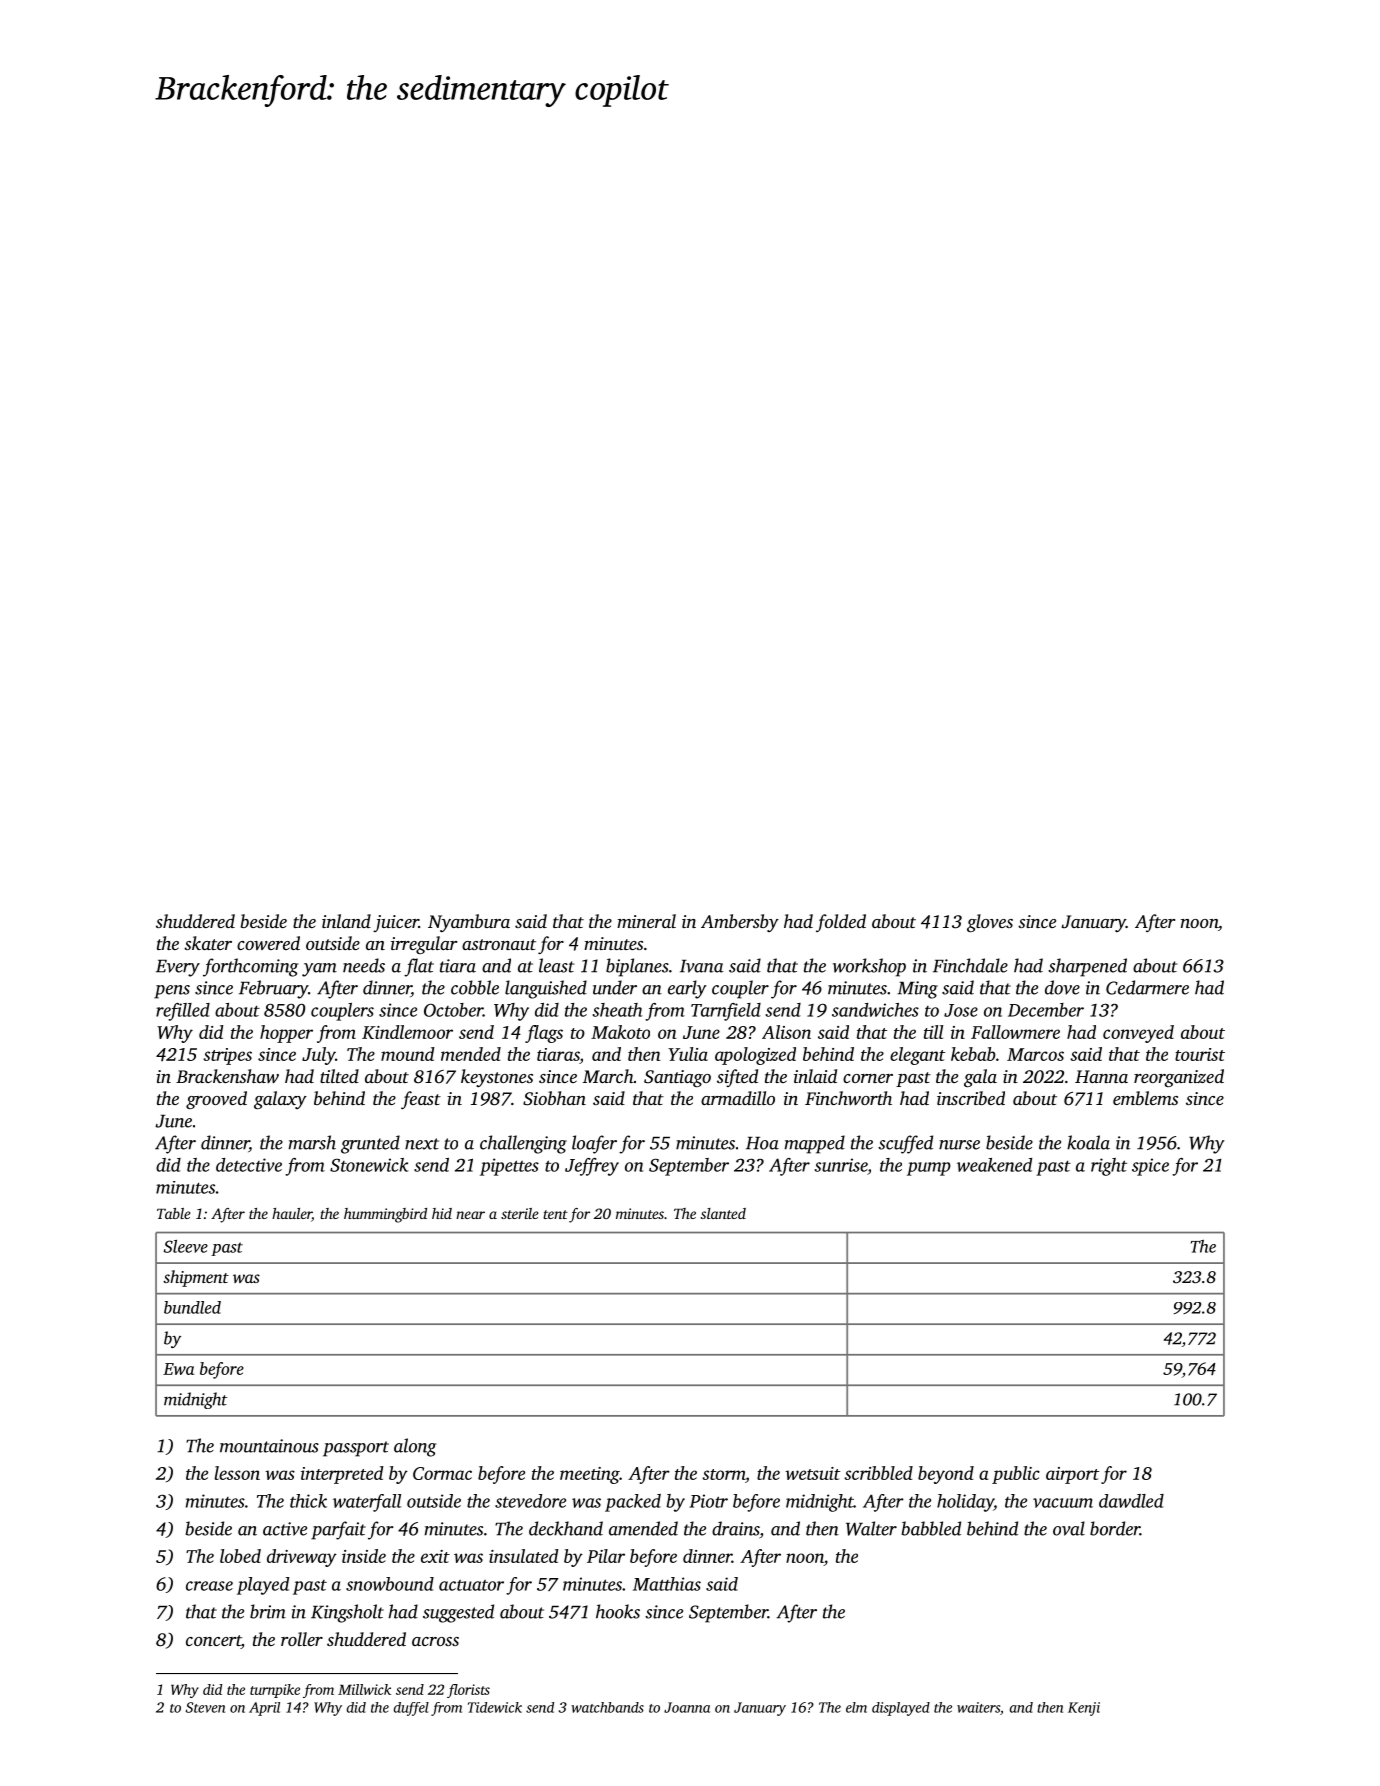 The width and height of the screenshot is (1380, 1786). I want to click on gloves, so click(990, 923).
